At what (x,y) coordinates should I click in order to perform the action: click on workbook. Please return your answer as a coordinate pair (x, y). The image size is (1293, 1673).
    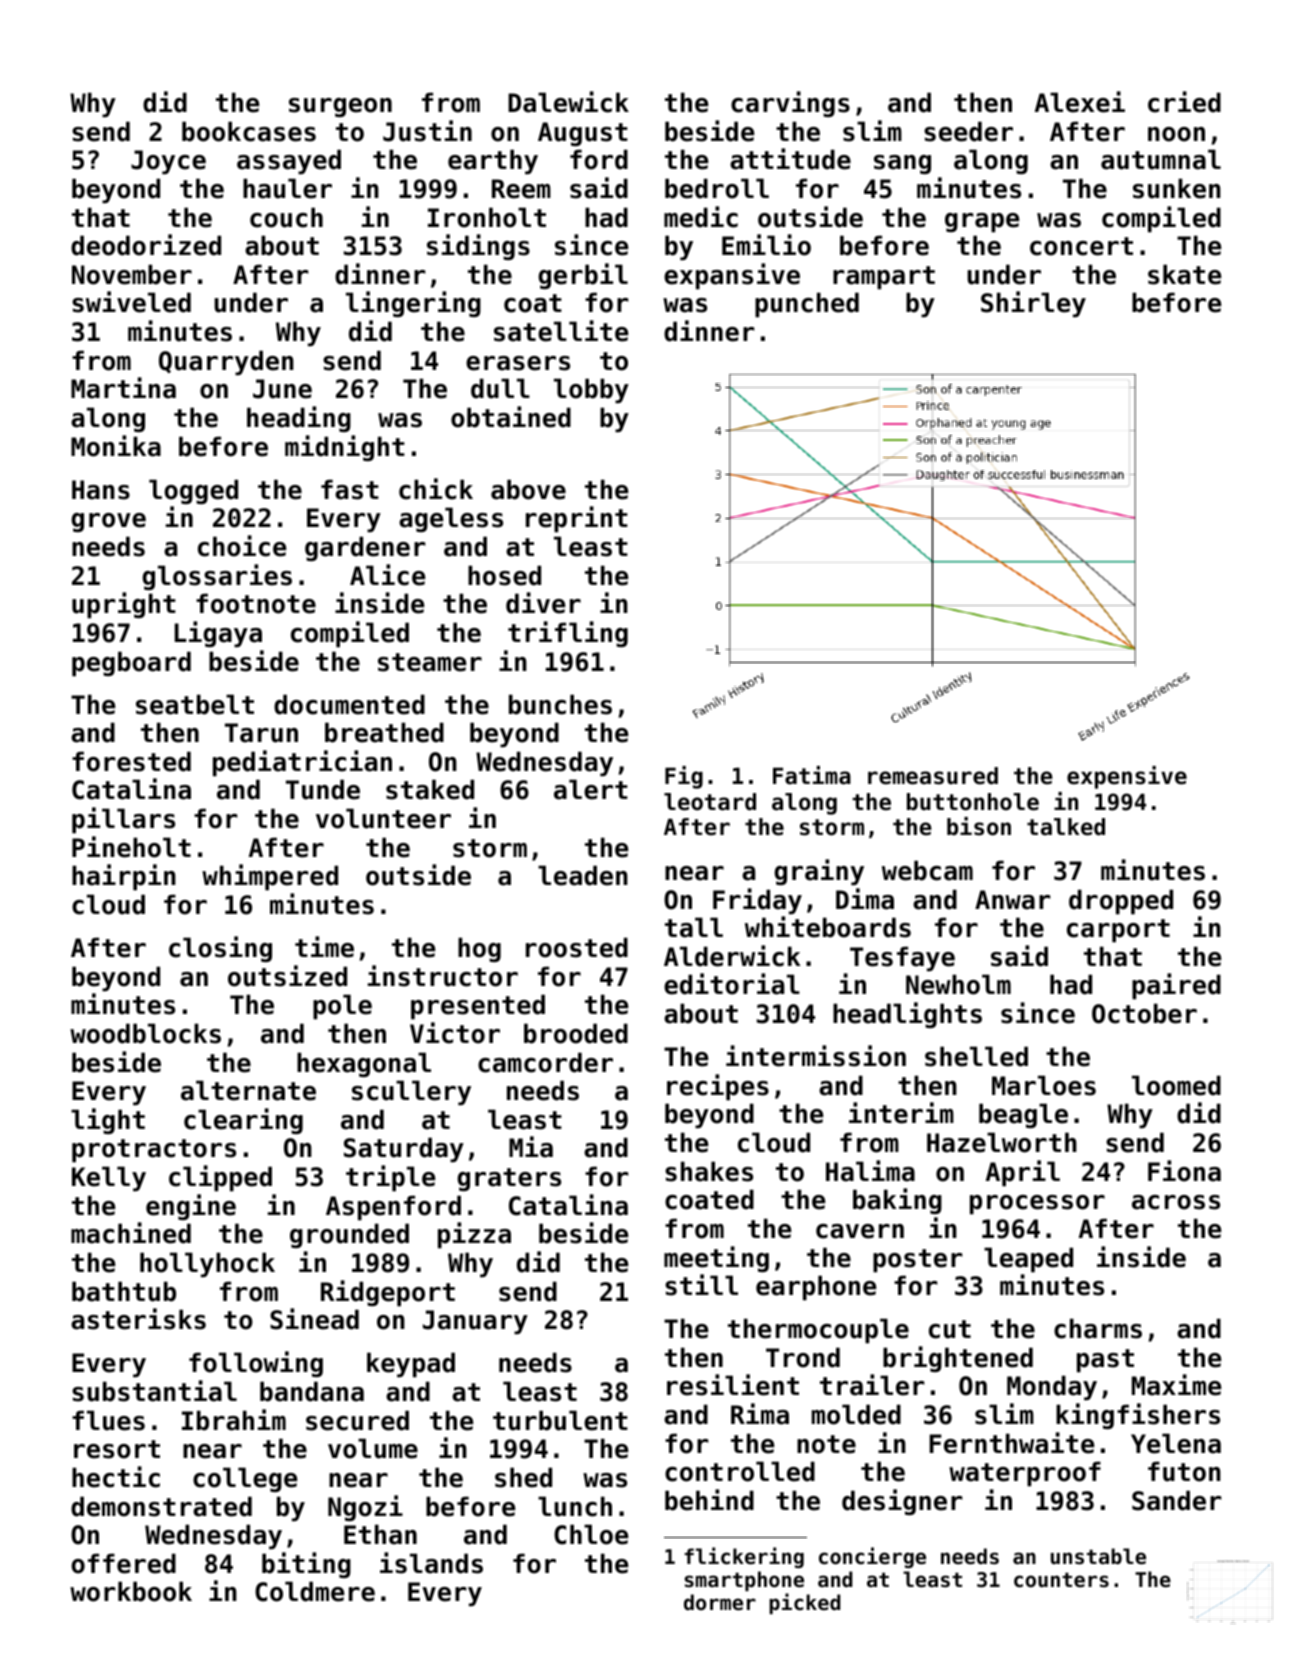
    Looking at the image, I should click on (131, 1591).
